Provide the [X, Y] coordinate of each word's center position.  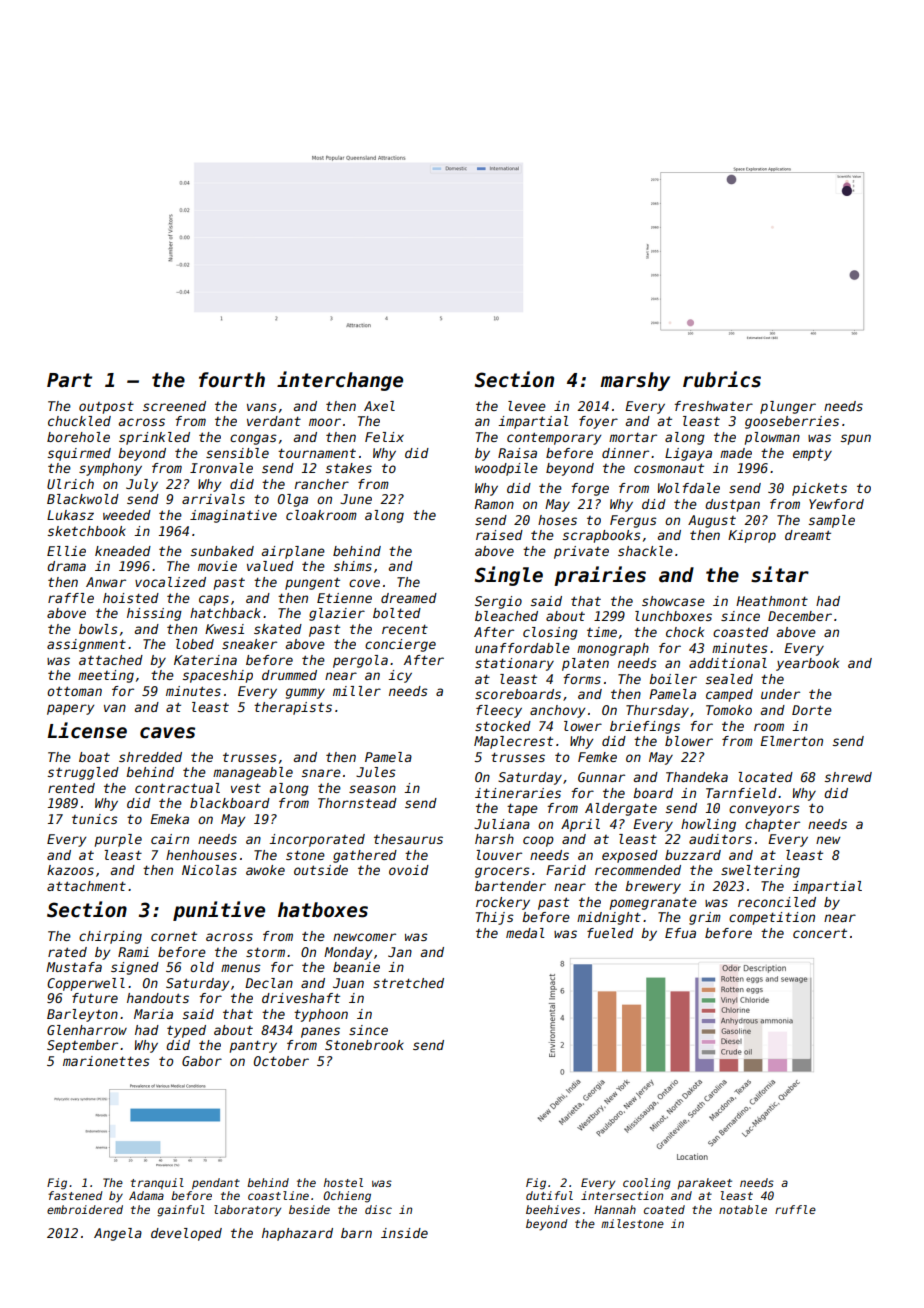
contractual [177, 788]
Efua [680, 933]
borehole [78, 437]
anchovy [557, 711]
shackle [645, 551]
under [780, 694]
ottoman [74, 691]
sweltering [760, 871]
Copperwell [86, 984]
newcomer [364, 937]
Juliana [502, 824]
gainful [181, 1211]
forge [590, 489]
